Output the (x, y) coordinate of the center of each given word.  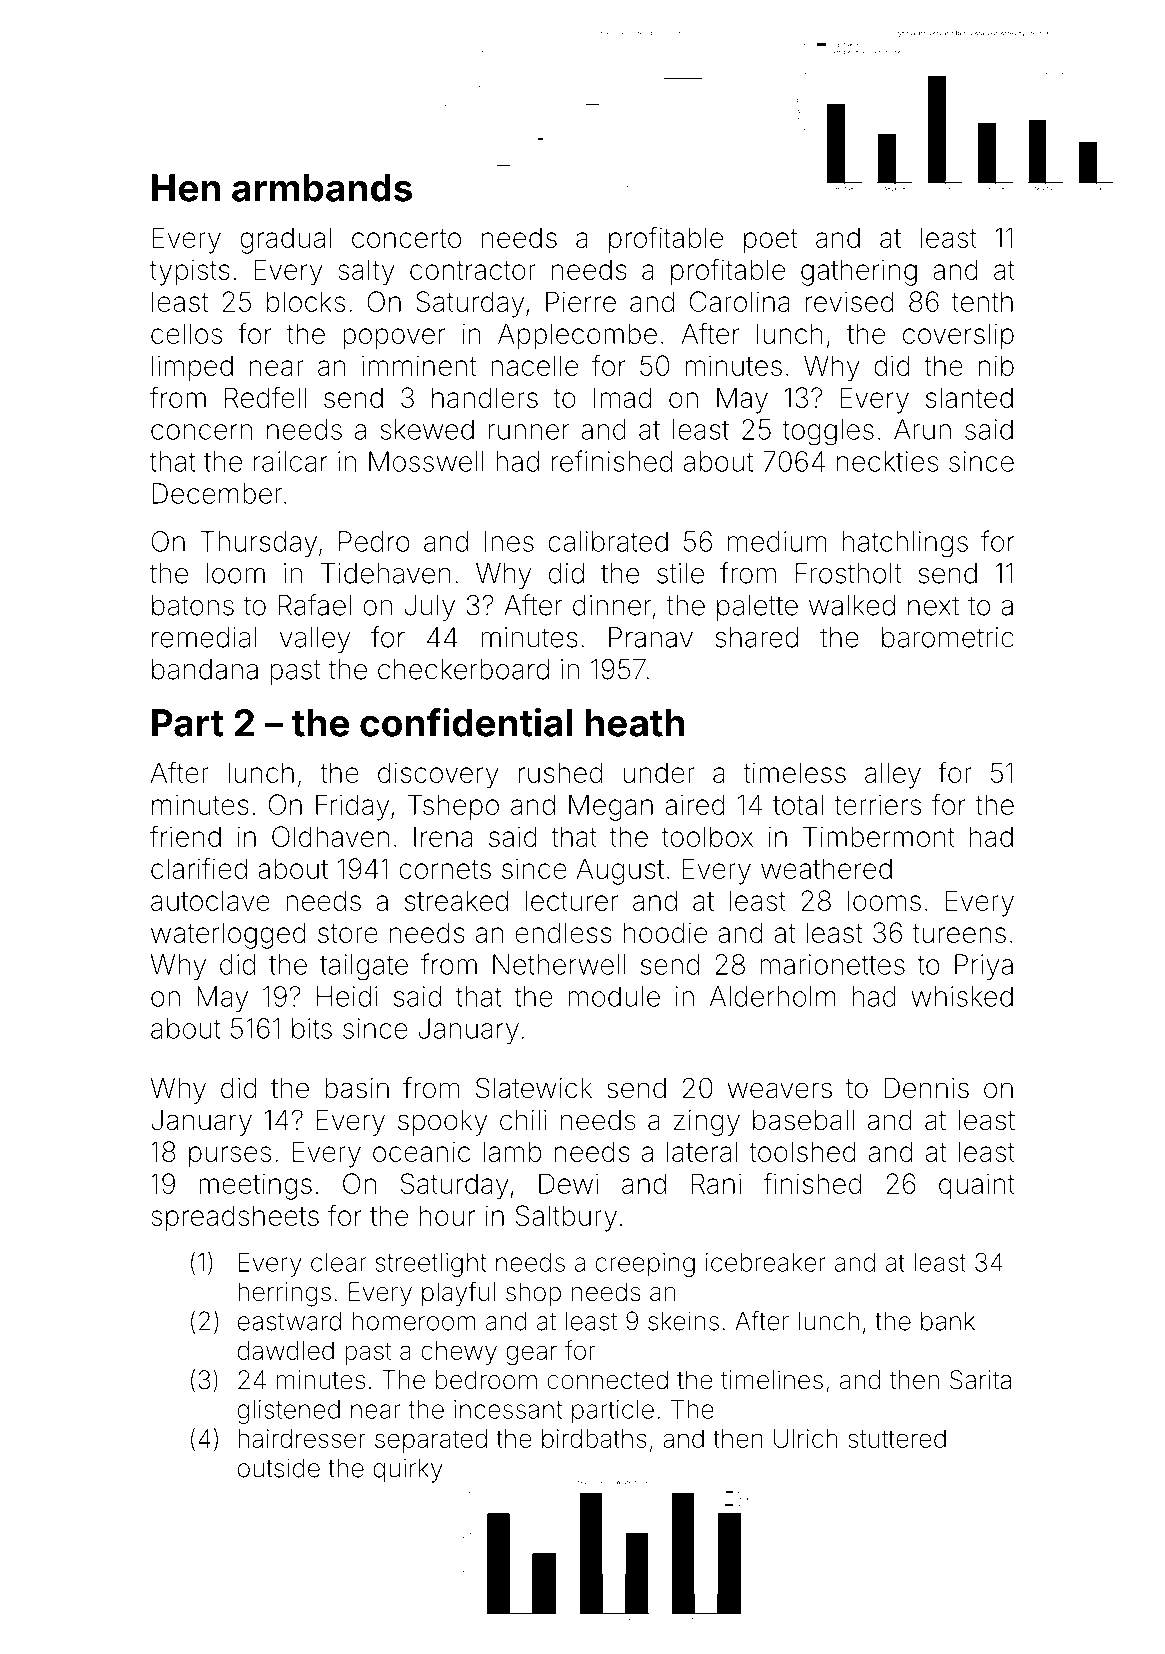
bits (312, 1028)
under (659, 772)
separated (431, 1441)
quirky (408, 1470)
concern (201, 432)
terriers (878, 804)
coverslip (958, 336)
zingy (707, 1123)
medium (777, 541)
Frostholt (849, 573)
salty (366, 272)
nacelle (534, 365)
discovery (438, 775)
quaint (977, 1186)
